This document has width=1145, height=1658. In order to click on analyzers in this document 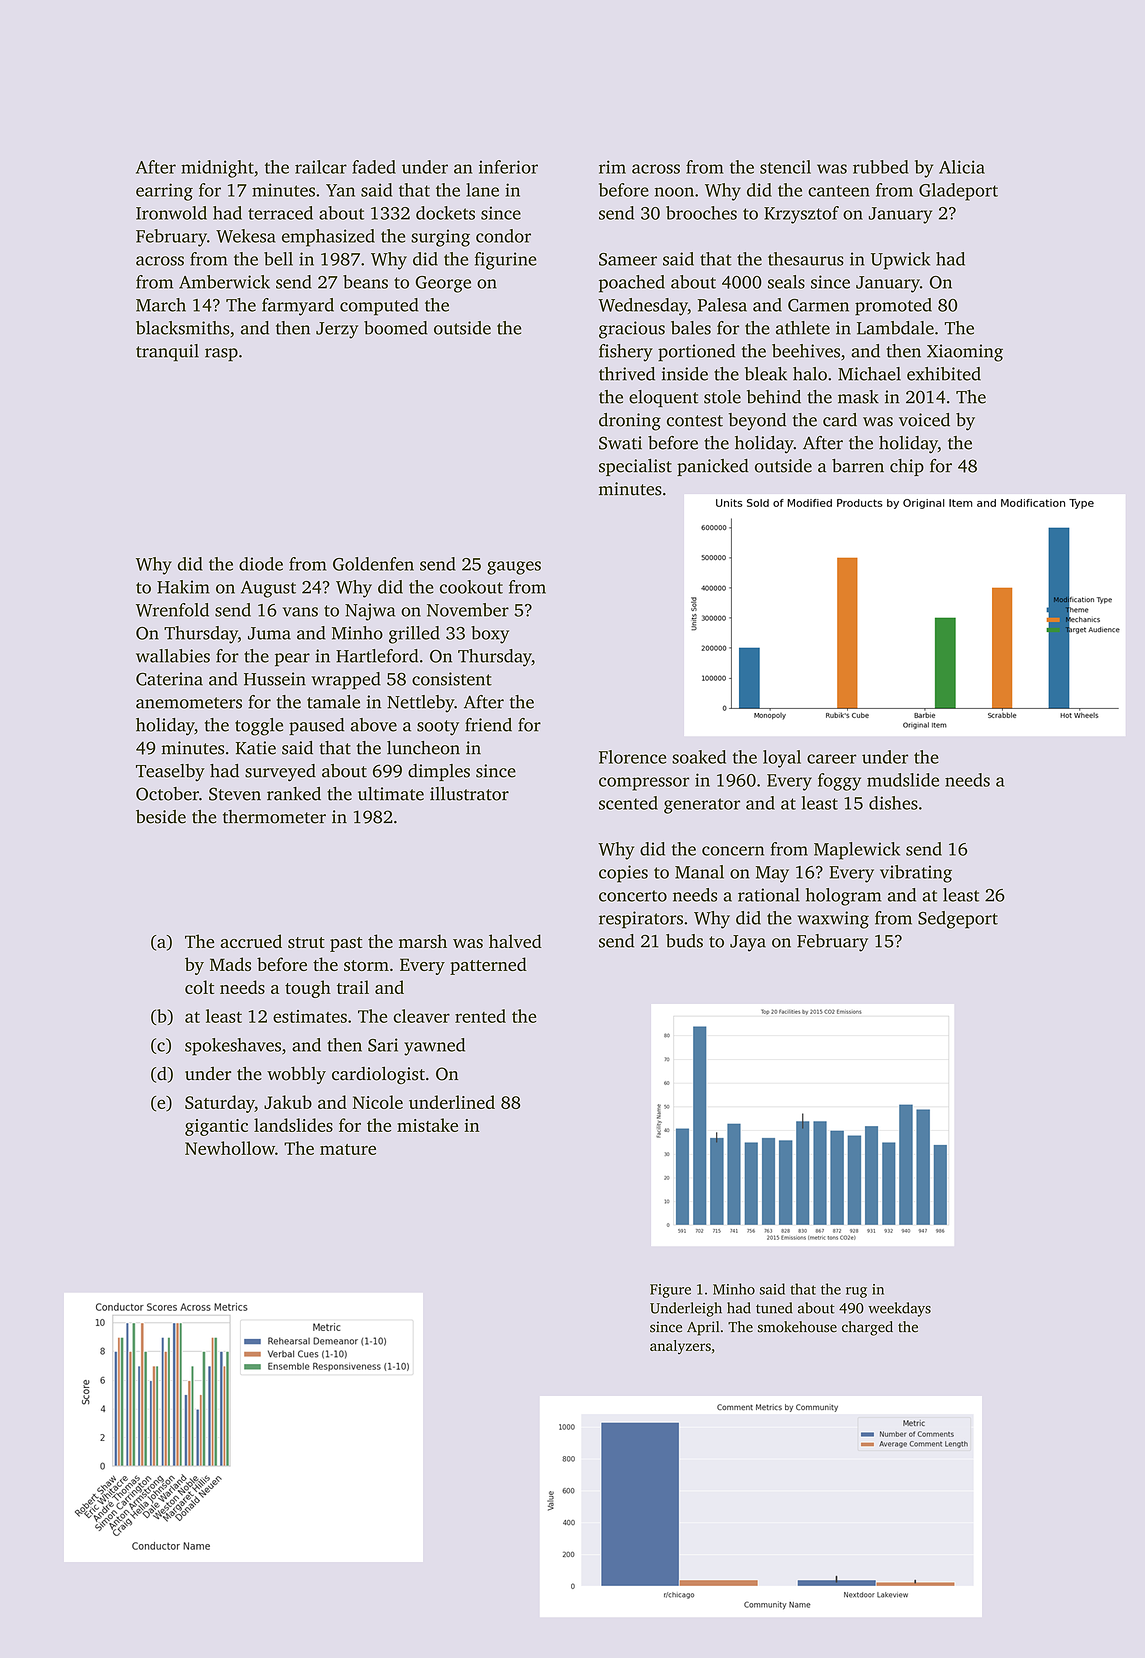, I will do `click(680, 1347)`.
